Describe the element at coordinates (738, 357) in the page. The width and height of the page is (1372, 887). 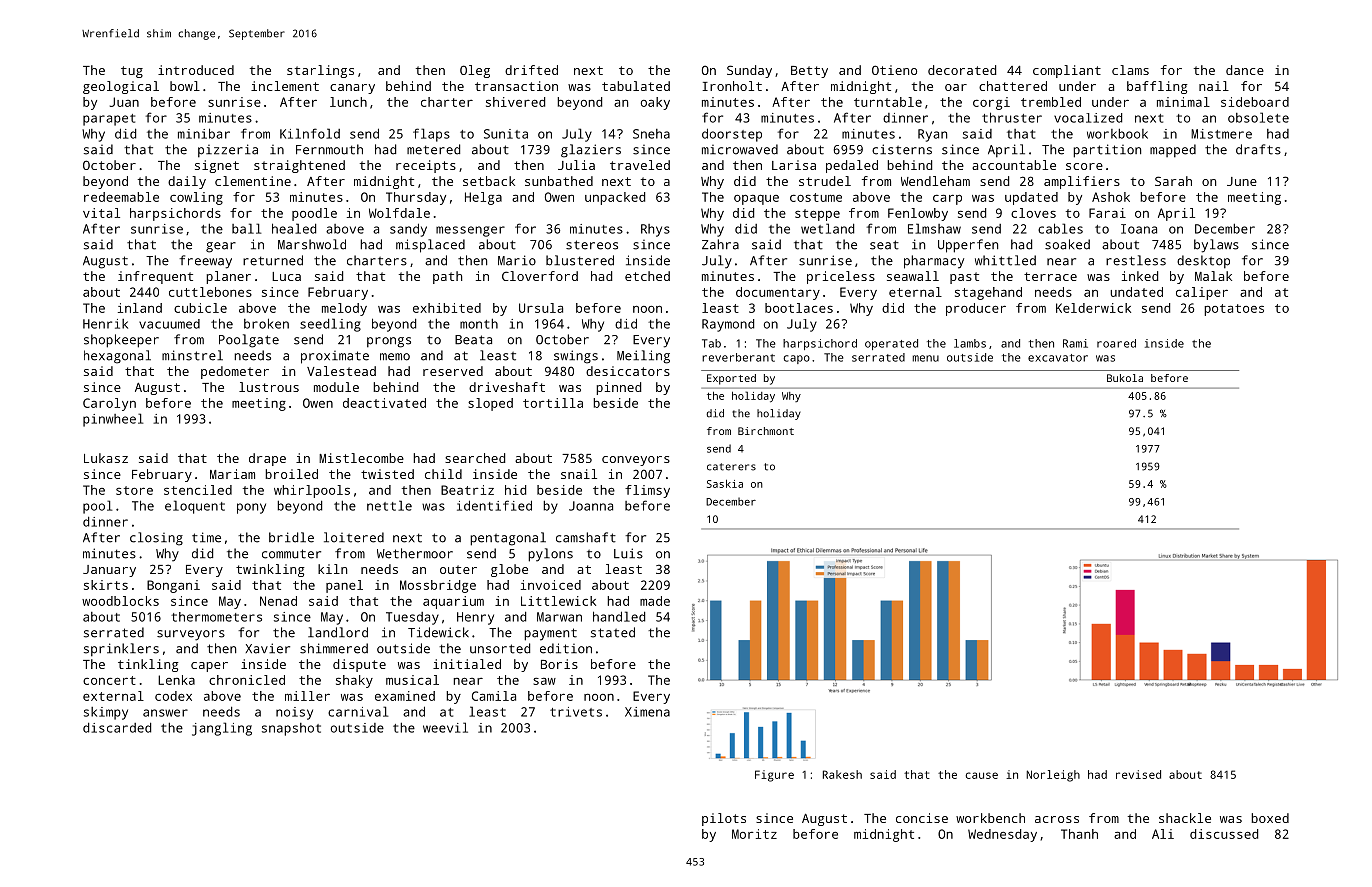
I see `reverberant` at that location.
